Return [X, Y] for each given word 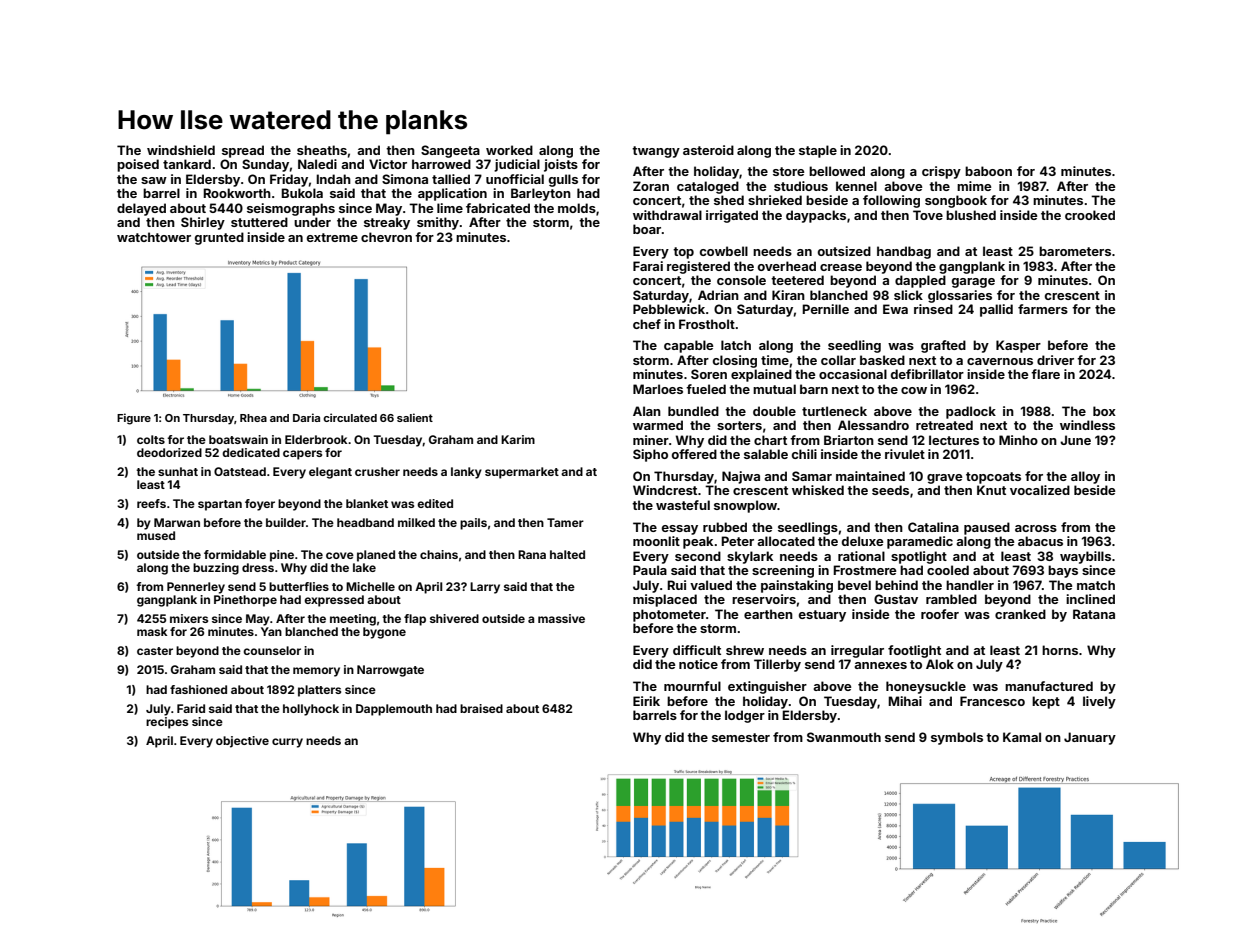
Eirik [646, 701]
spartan [220, 505]
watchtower [154, 237]
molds [577, 208]
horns [1060, 650]
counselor [272, 650]
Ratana [1094, 614]
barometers [1075, 251]
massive [561, 618]
